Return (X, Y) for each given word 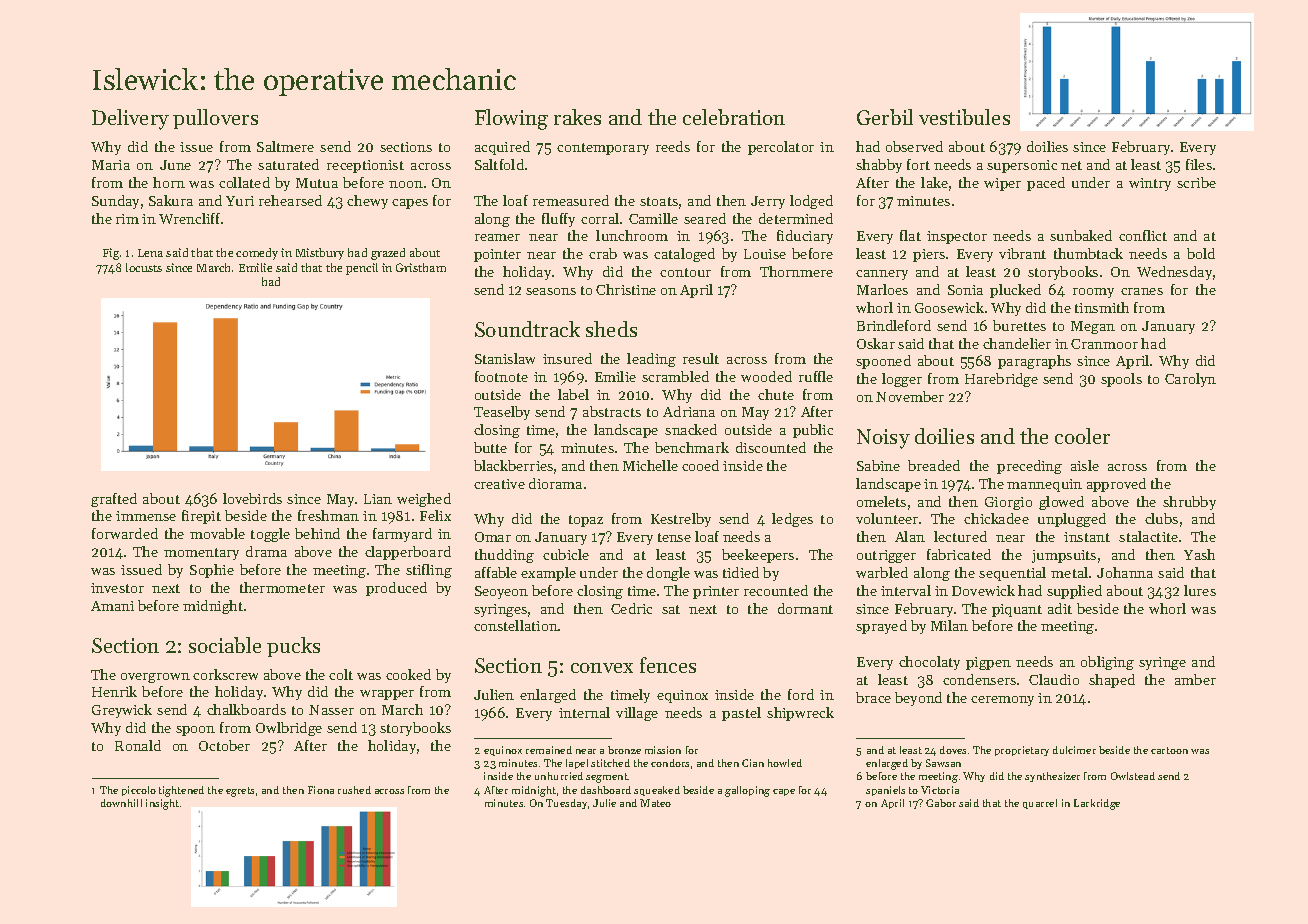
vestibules (964, 117)
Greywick (122, 711)
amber (1195, 679)
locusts (144, 267)
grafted (114, 500)
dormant (805, 608)
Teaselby (502, 413)
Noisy (883, 439)
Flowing (511, 119)
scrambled (675, 376)
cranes (1142, 291)
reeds (673, 146)
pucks (293, 647)
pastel (741, 714)
